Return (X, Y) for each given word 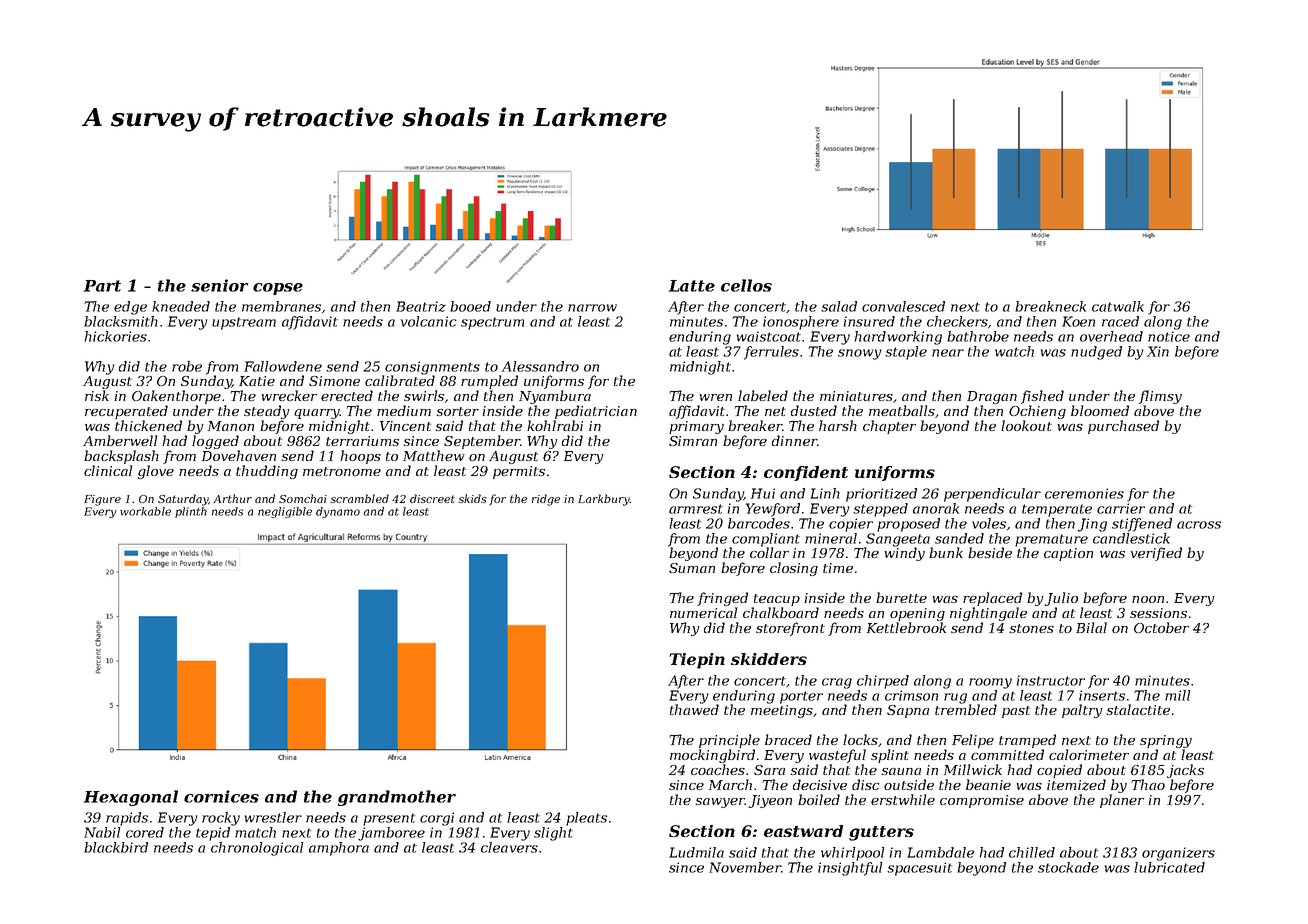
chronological (257, 849)
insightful (850, 869)
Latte (692, 286)
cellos (746, 285)
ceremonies (1084, 493)
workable (145, 511)
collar (769, 552)
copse (278, 289)
